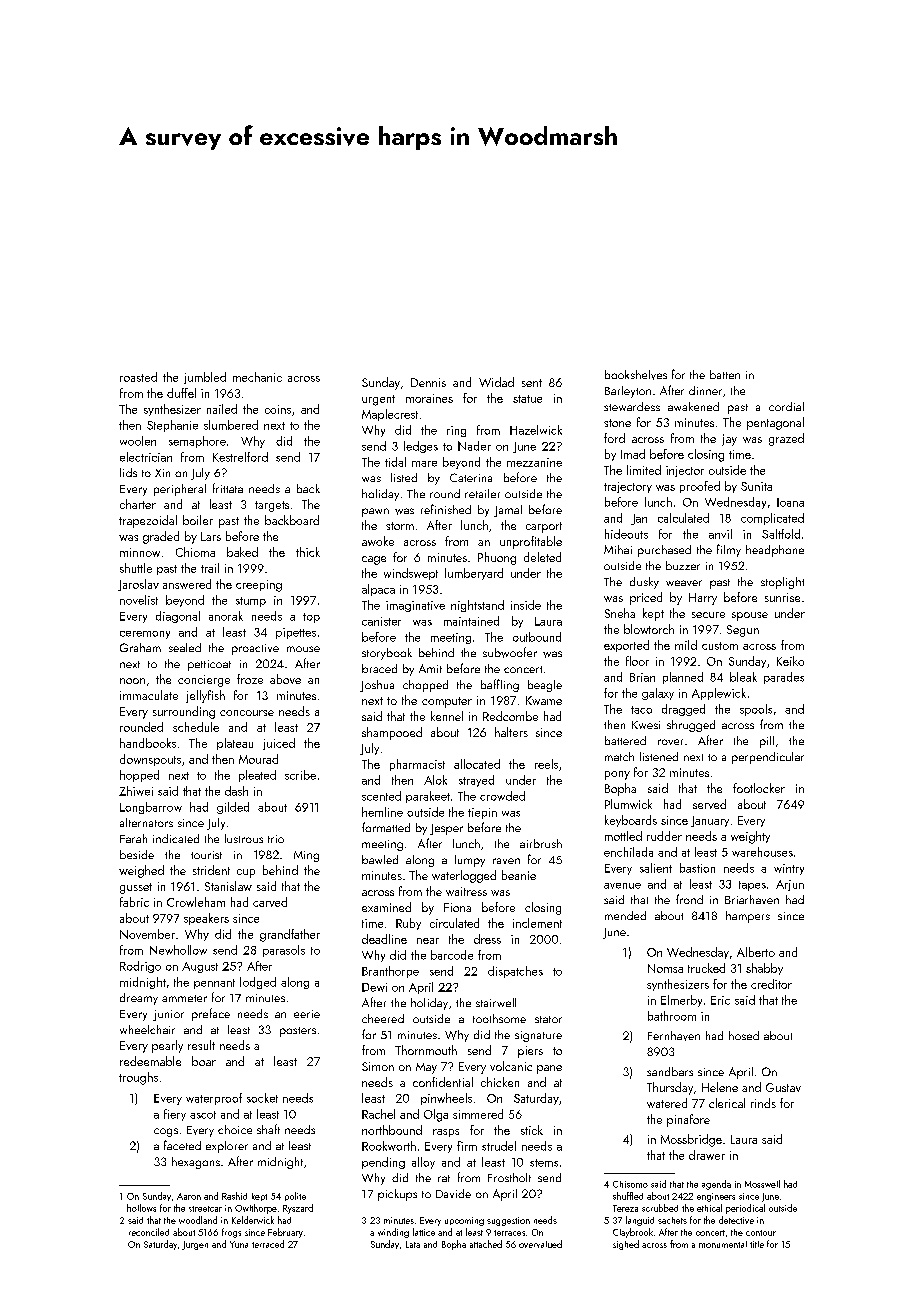 This screenshot has height=1308, width=924. I want to click on Lata, so click(413, 1244).
